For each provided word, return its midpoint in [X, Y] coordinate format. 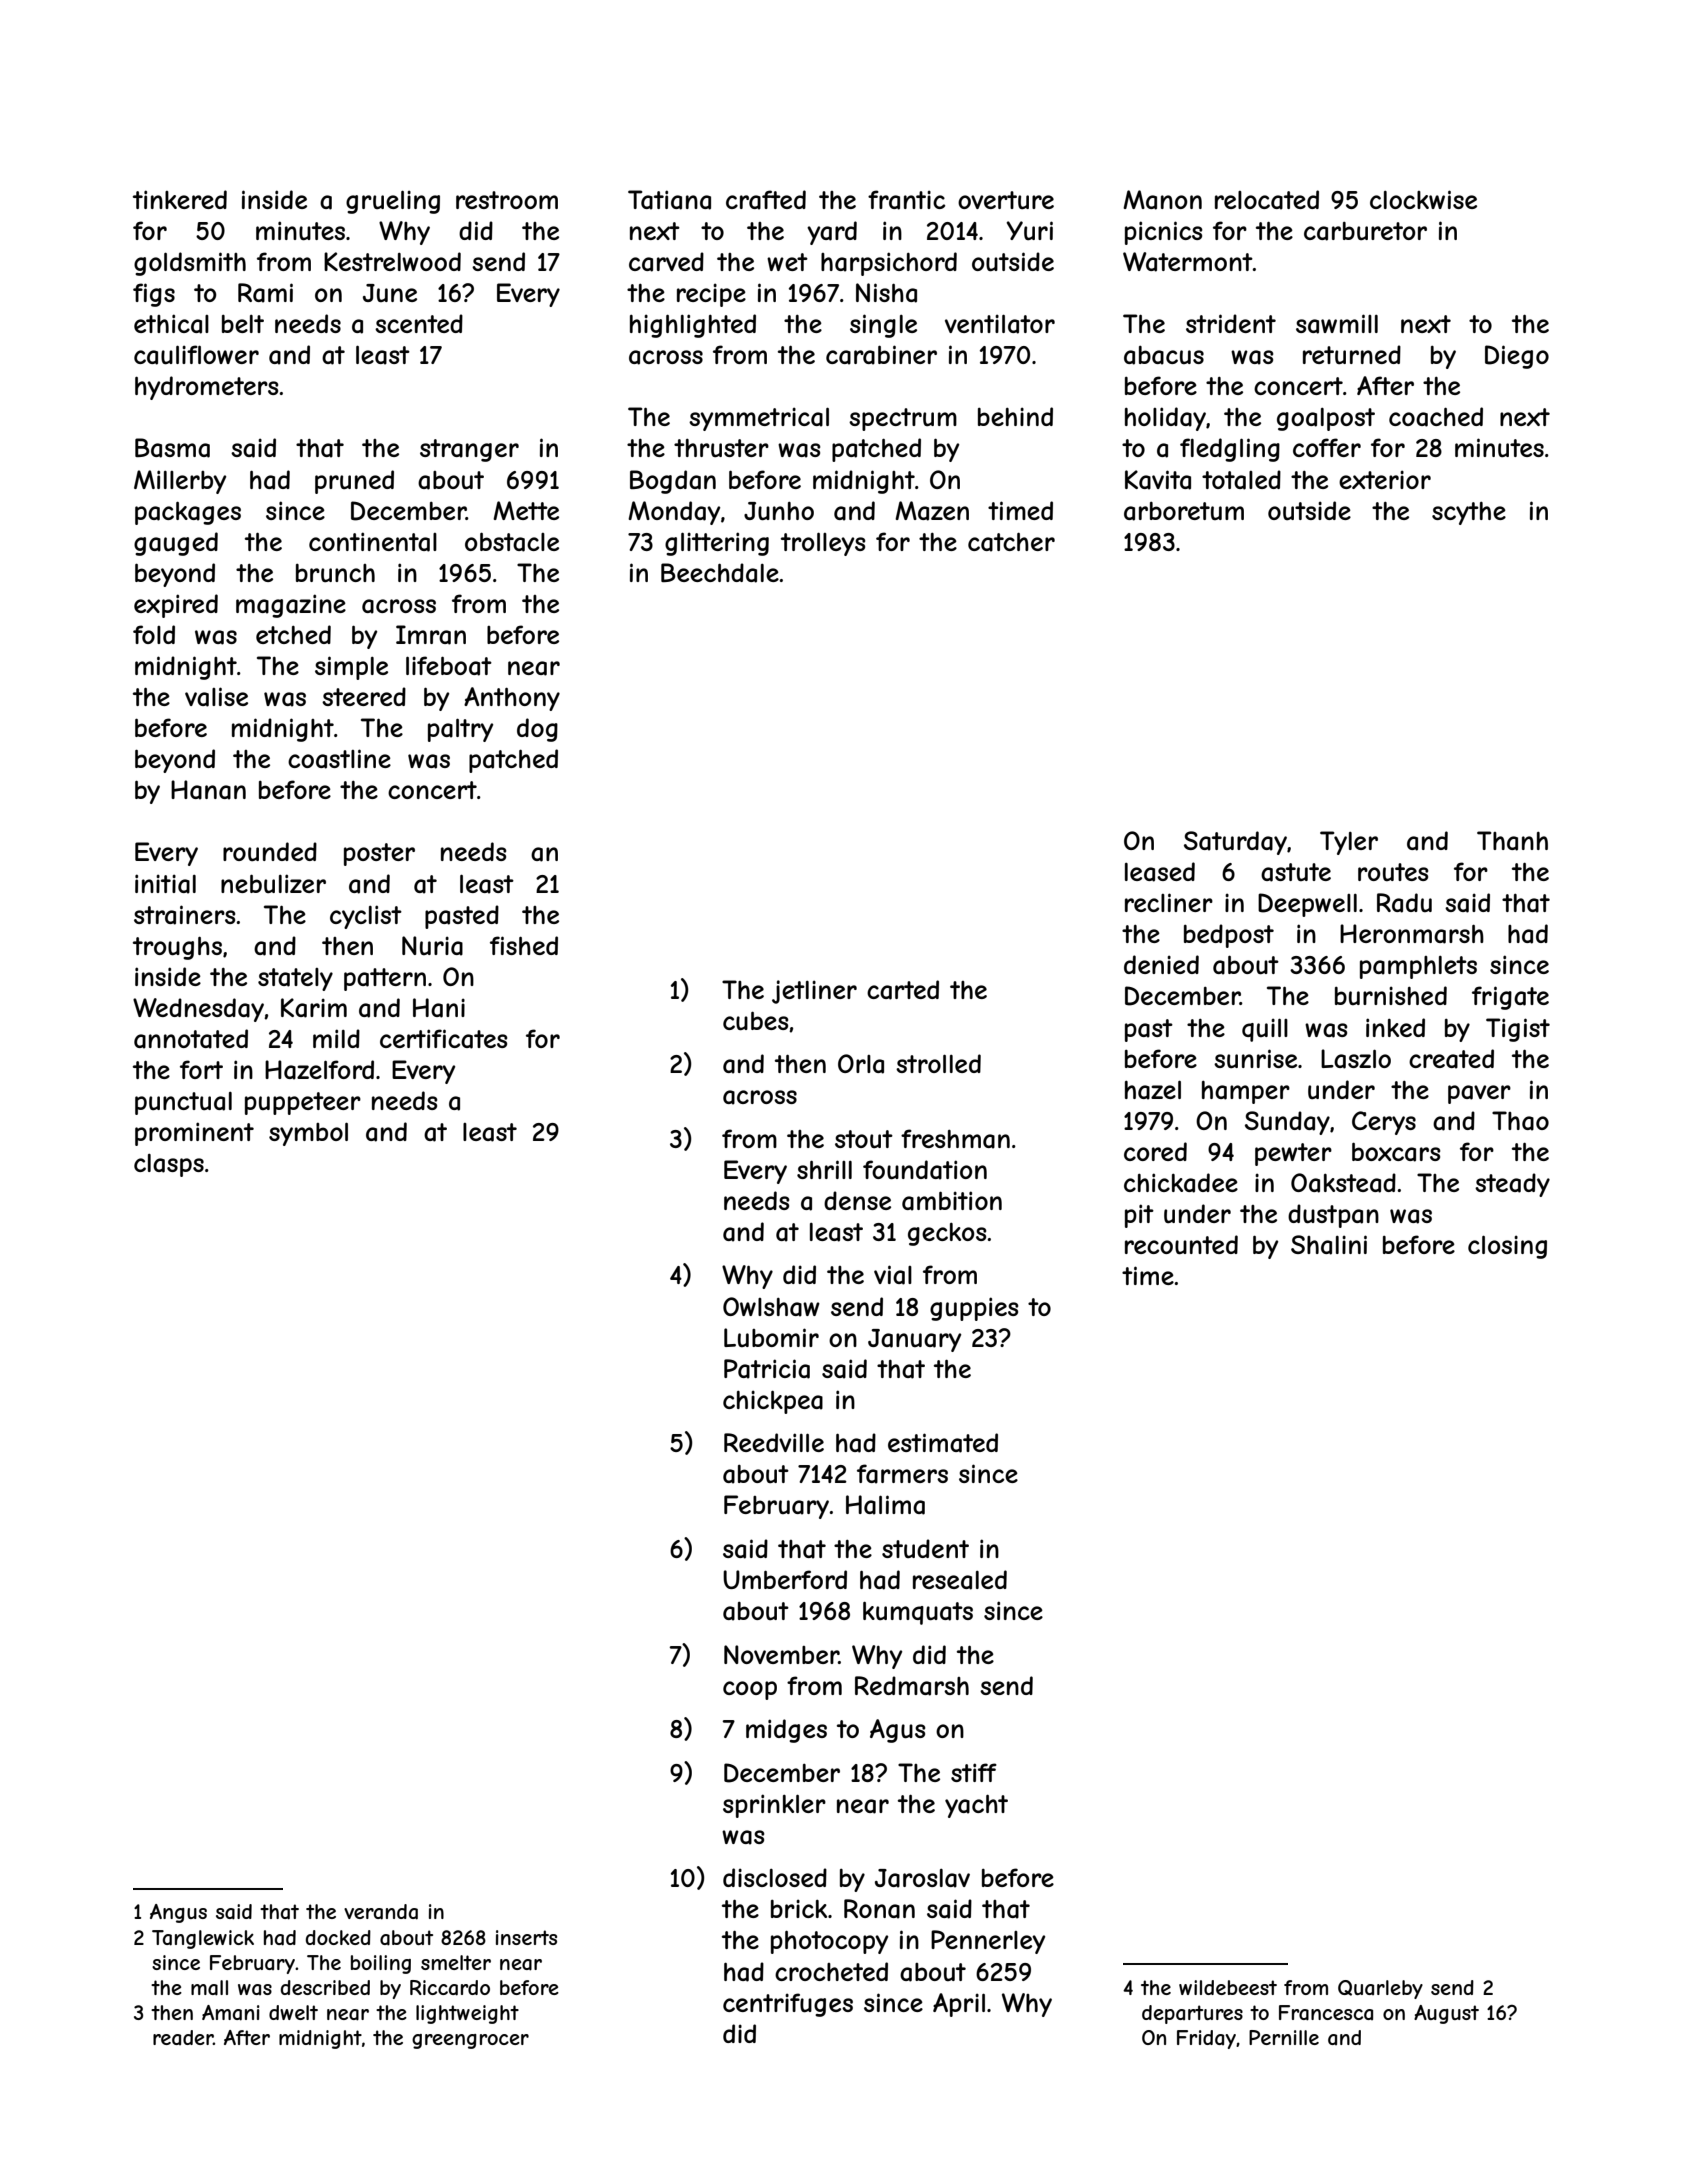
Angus [178, 1913]
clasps [169, 1165]
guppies [974, 1309]
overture [1006, 200]
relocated [1267, 200]
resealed [960, 1580]
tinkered [180, 199]
